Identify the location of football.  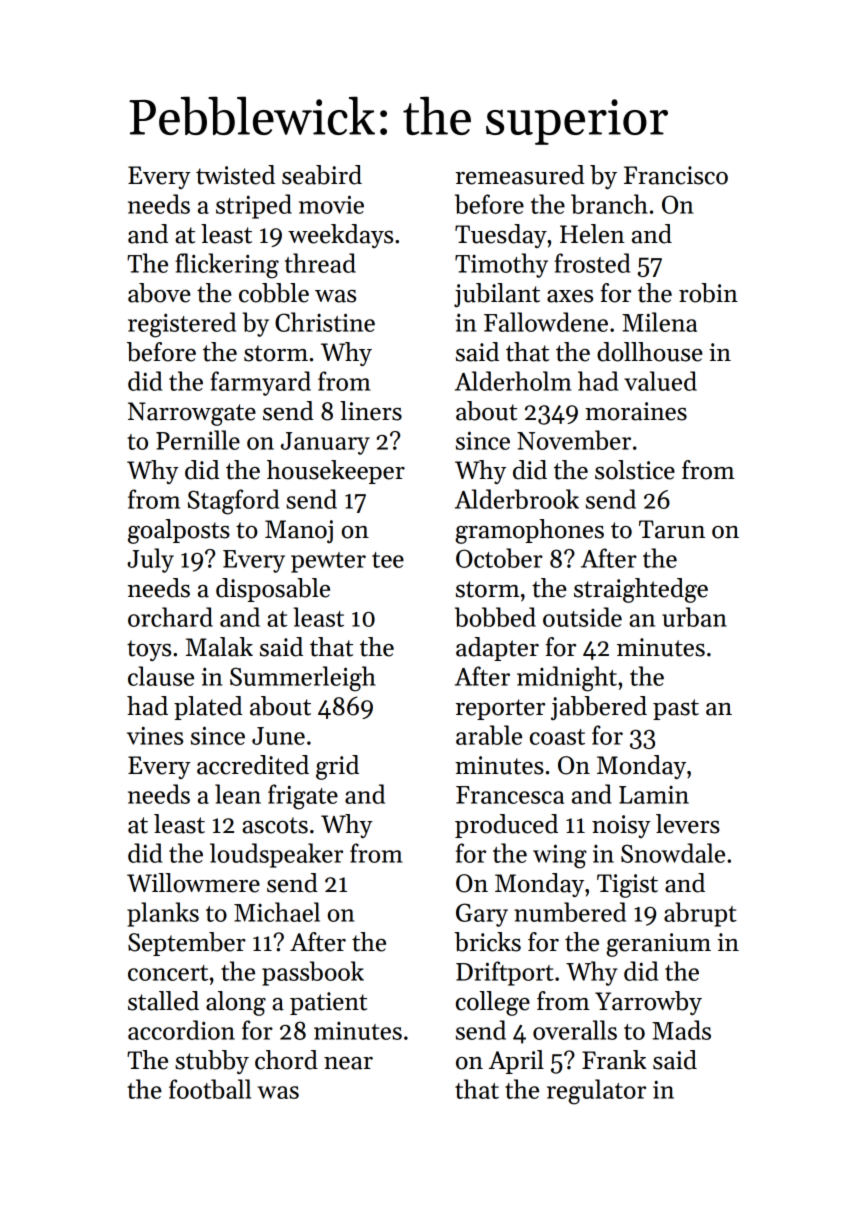
(210, 1089).
